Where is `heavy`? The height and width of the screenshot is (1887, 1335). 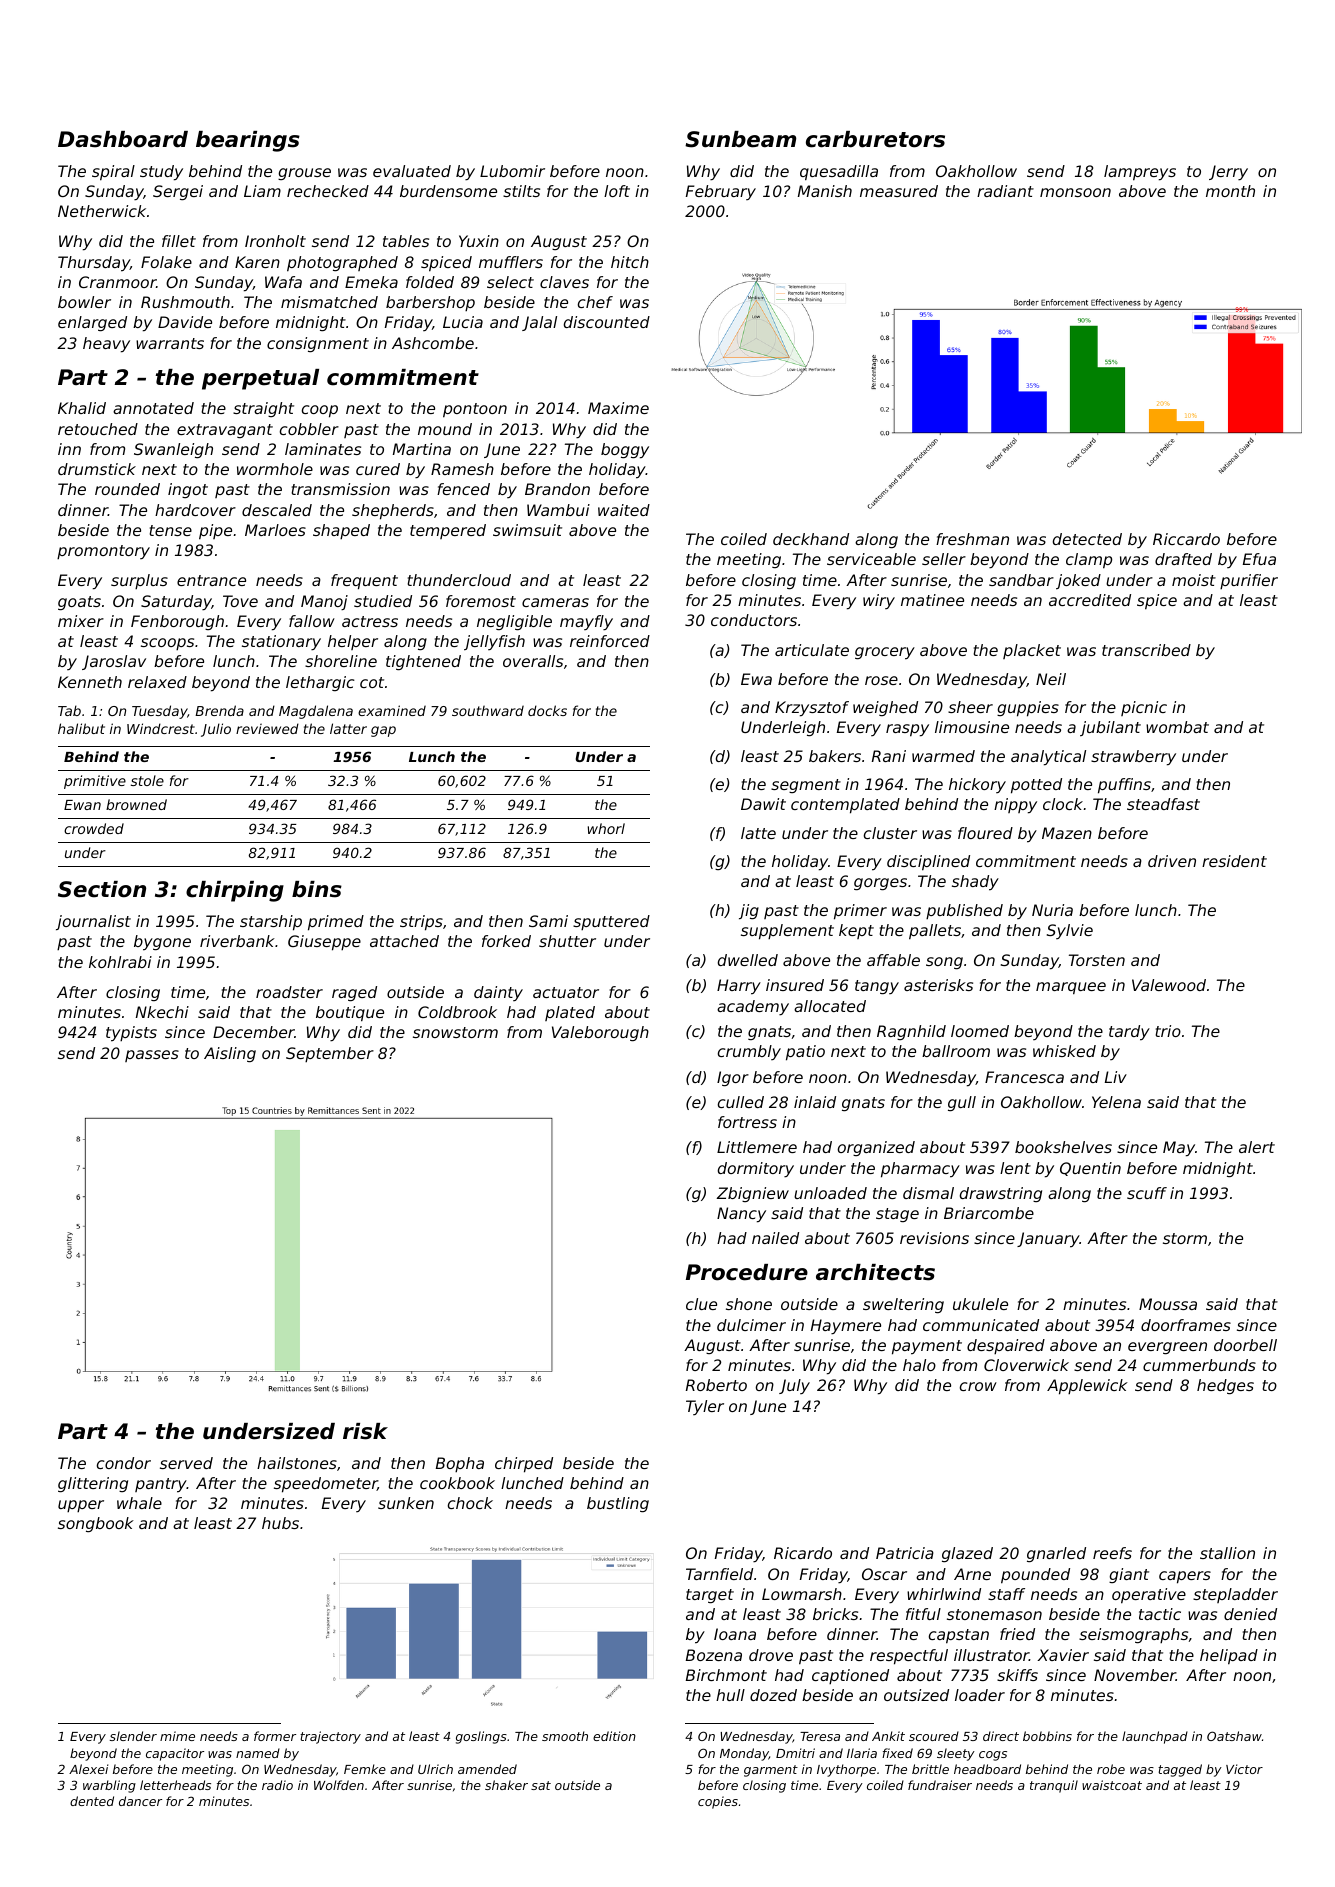
heavy is located at coordinates (106, 345).
